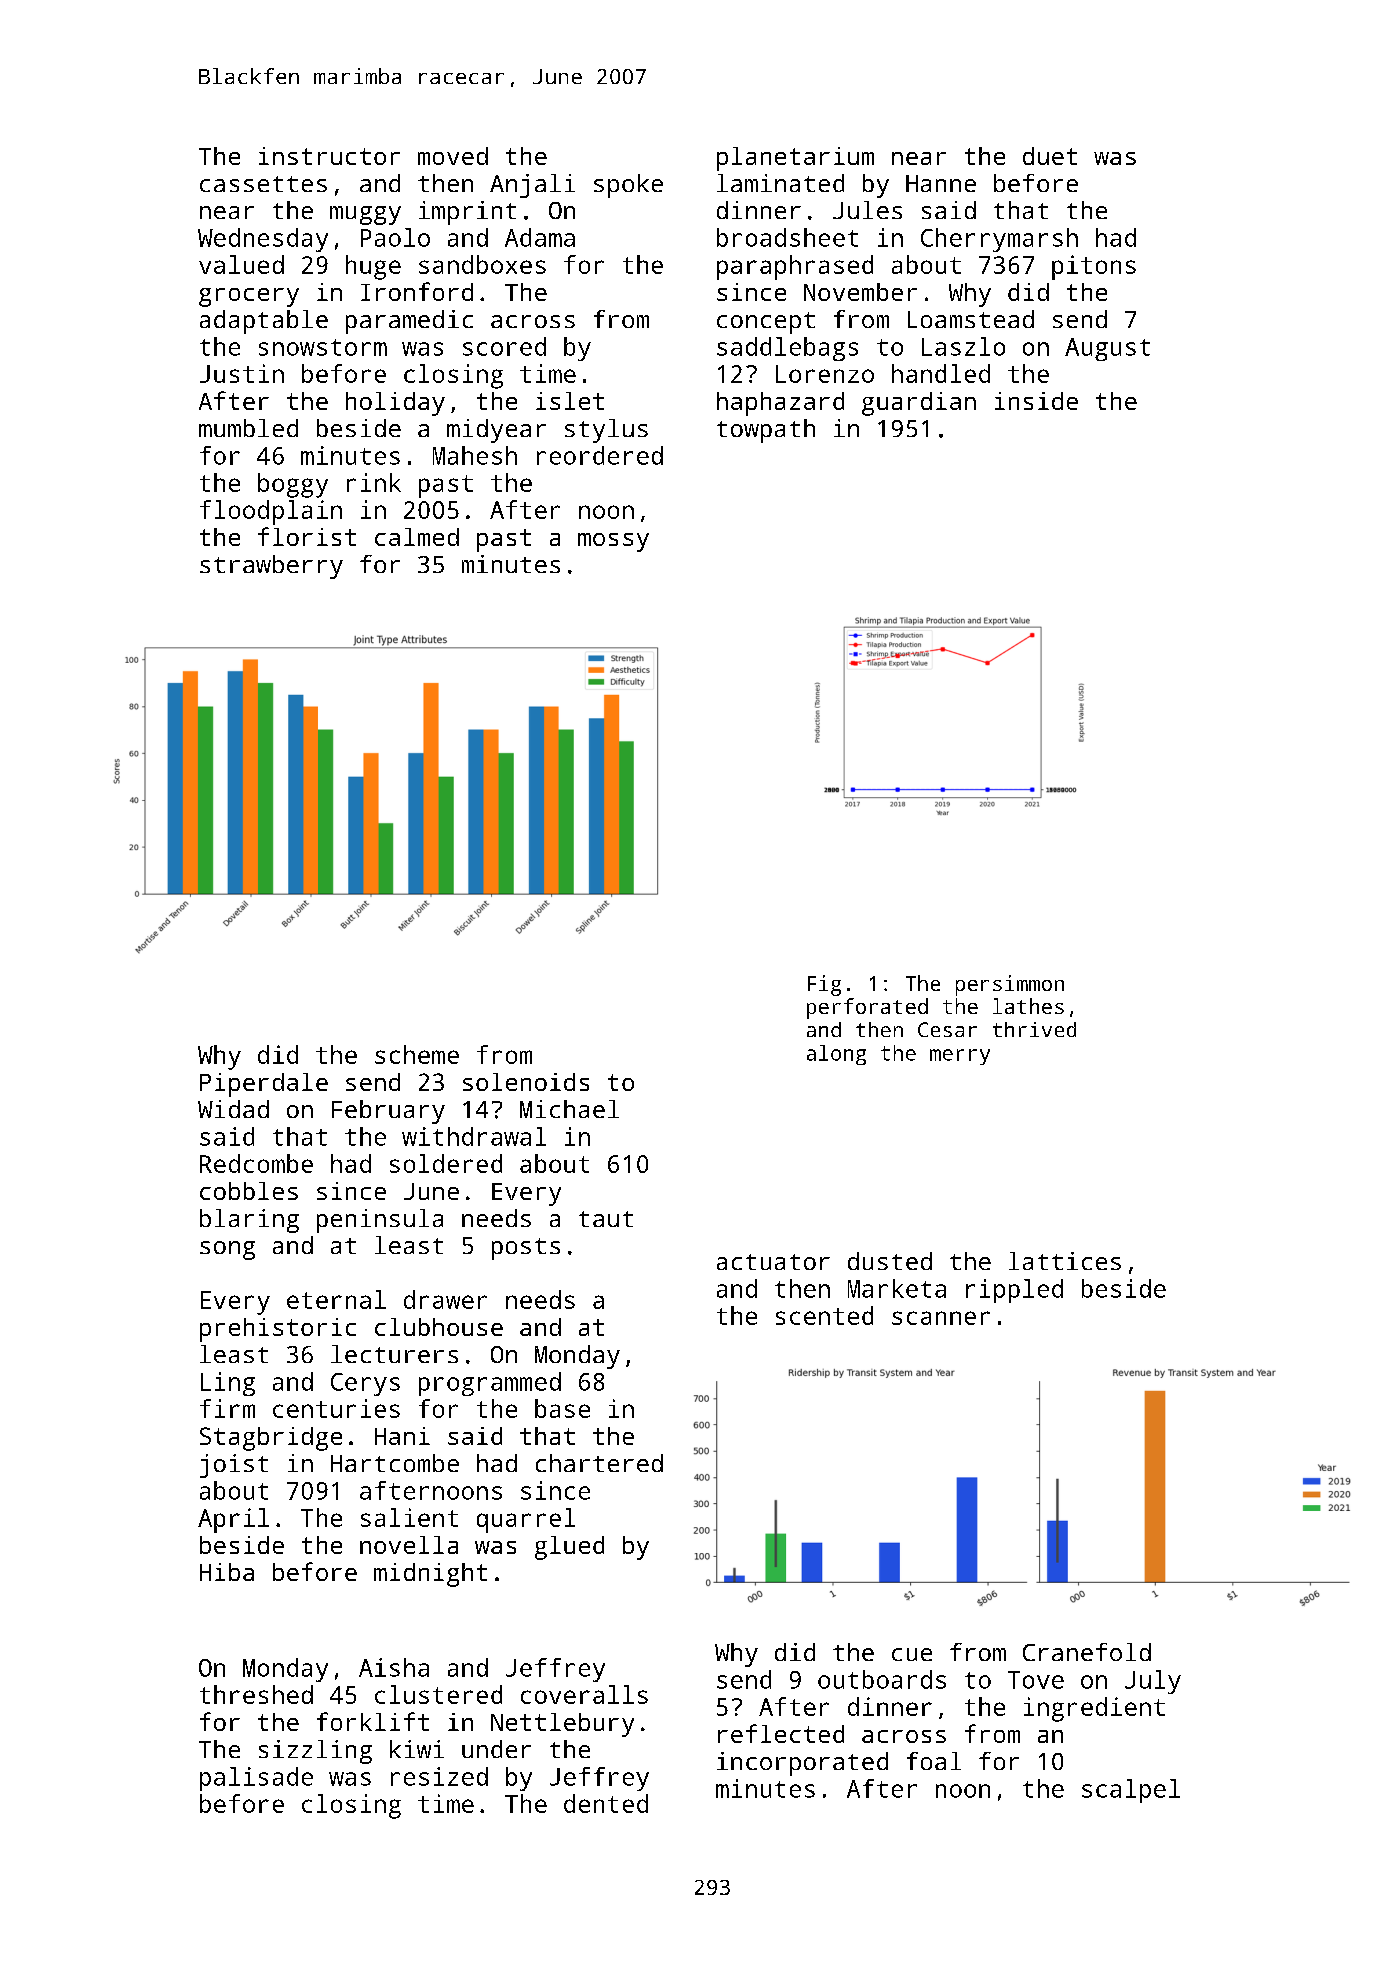 This screenshot has height=1969, width=1386. I want to click on salient, so click(409, 1517).
